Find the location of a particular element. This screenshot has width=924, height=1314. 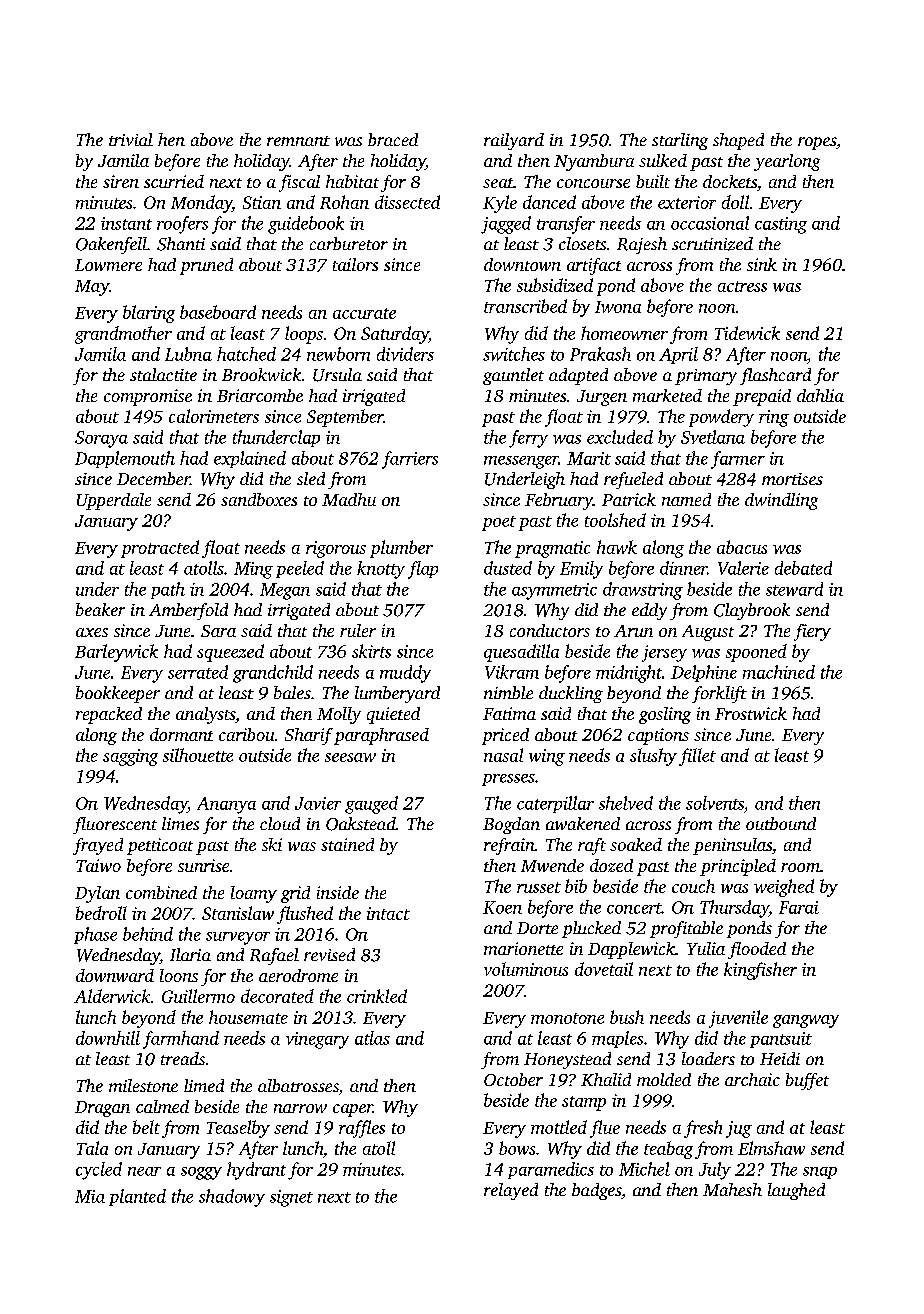

roofers is located at coordinates (182, 225).
